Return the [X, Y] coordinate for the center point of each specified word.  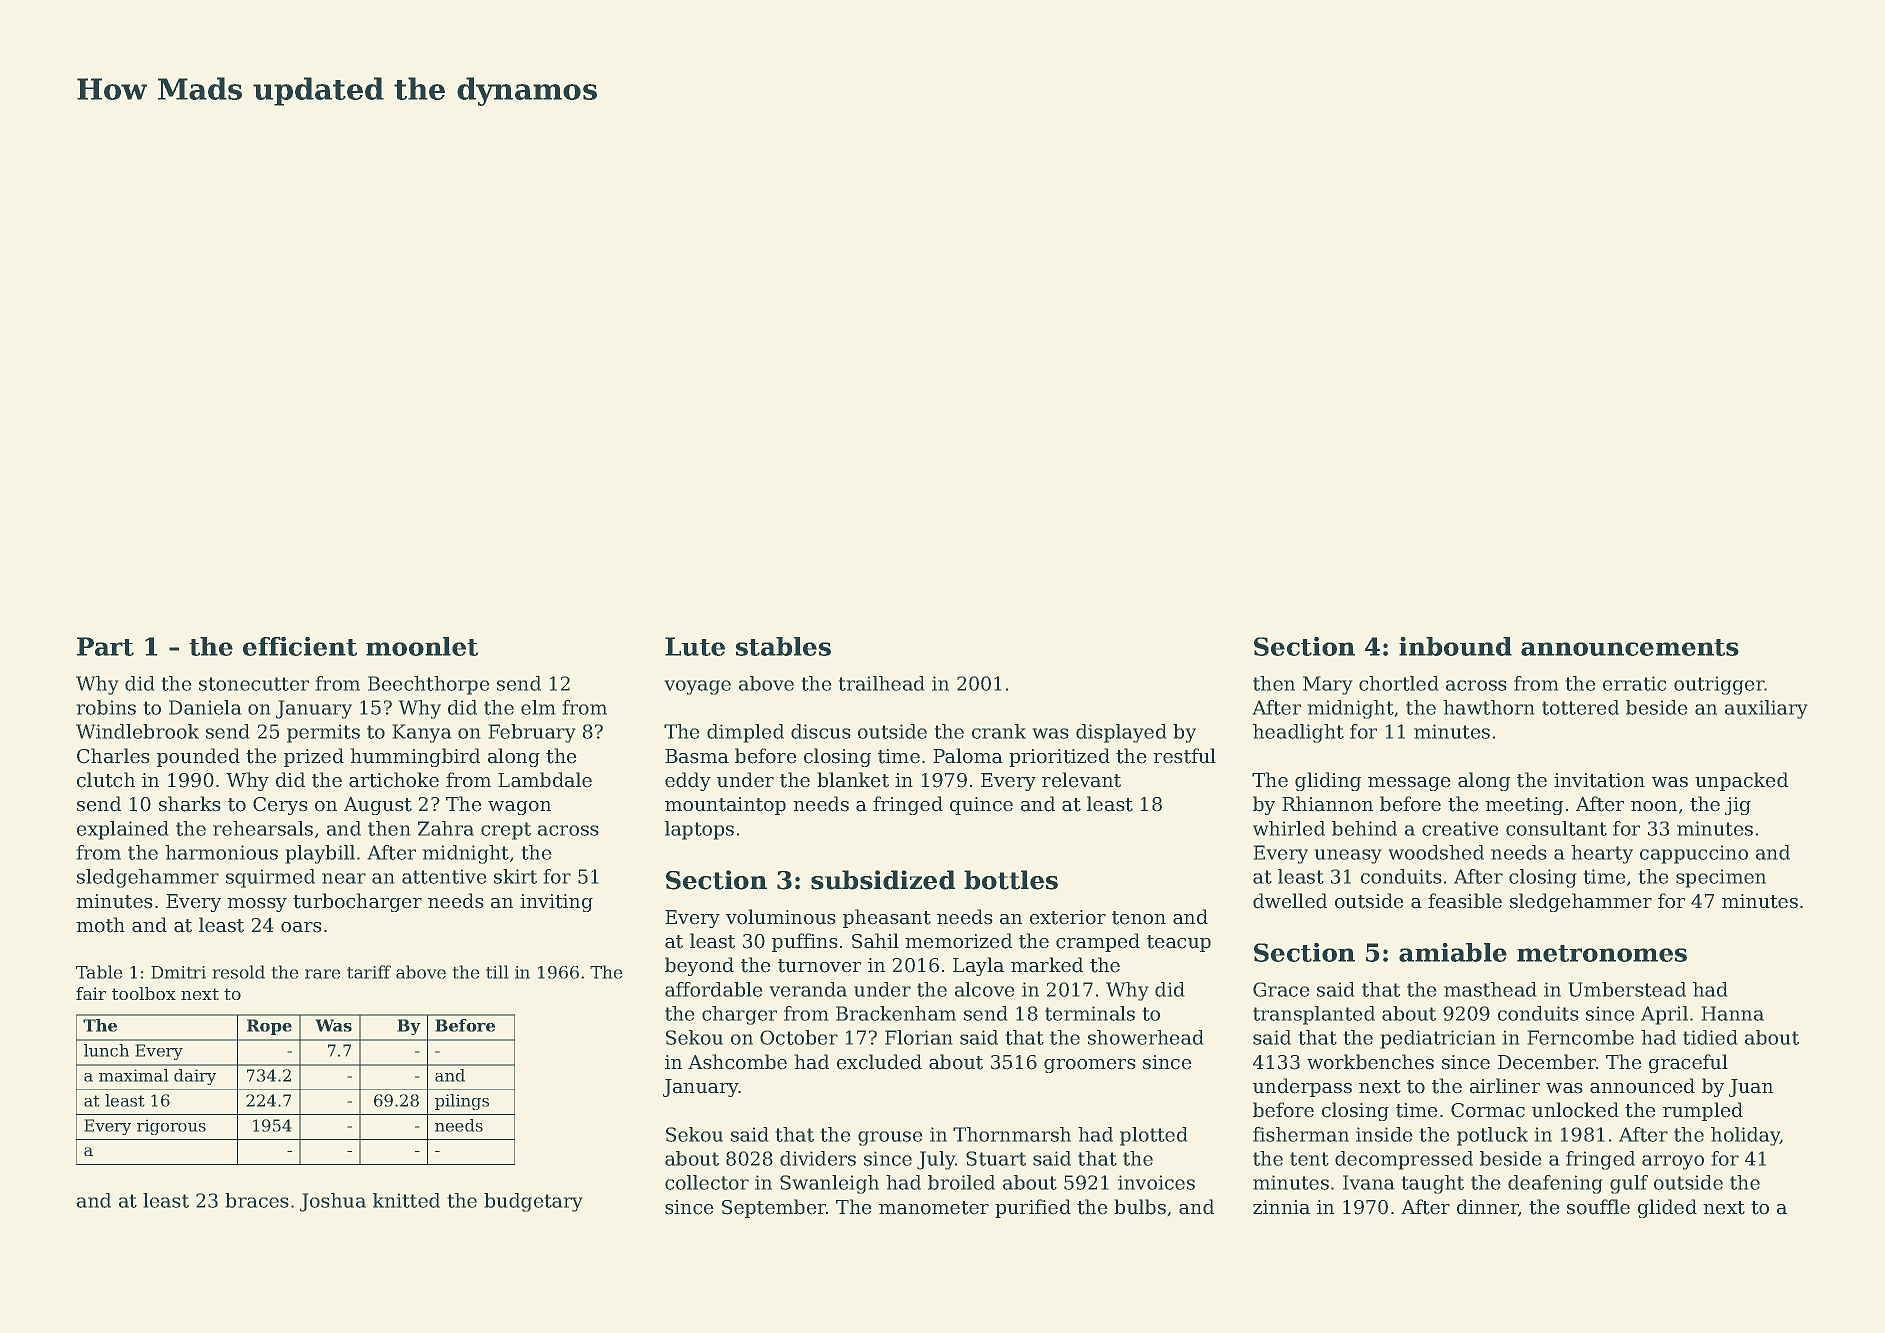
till [497, 972]
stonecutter [254, 684]
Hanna [1733, 1013]
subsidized [883, 880]
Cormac [1488, 1110]
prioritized [1059, 757]
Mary [1327, 685]
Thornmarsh [1012, 1134]
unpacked [1741, 781]
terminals [1090, 1013]
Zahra [446, 828]
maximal [133, 1075]
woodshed [1436, 852]
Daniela [205, 707]
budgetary [533, 1202]
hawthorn [1488, 707]
